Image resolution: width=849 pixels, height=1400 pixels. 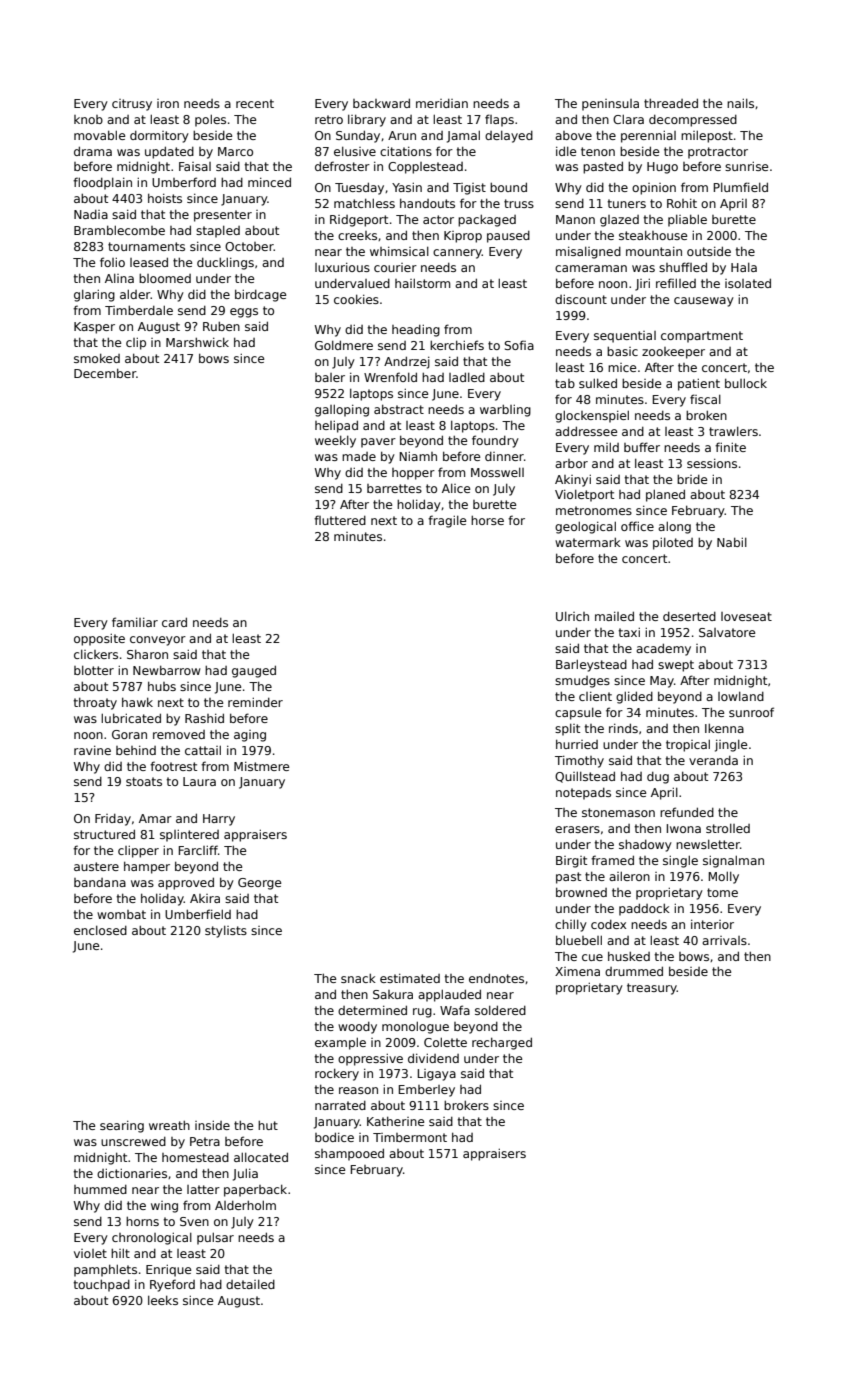 I want to click on allocated, so click(x=261, y=1157).
